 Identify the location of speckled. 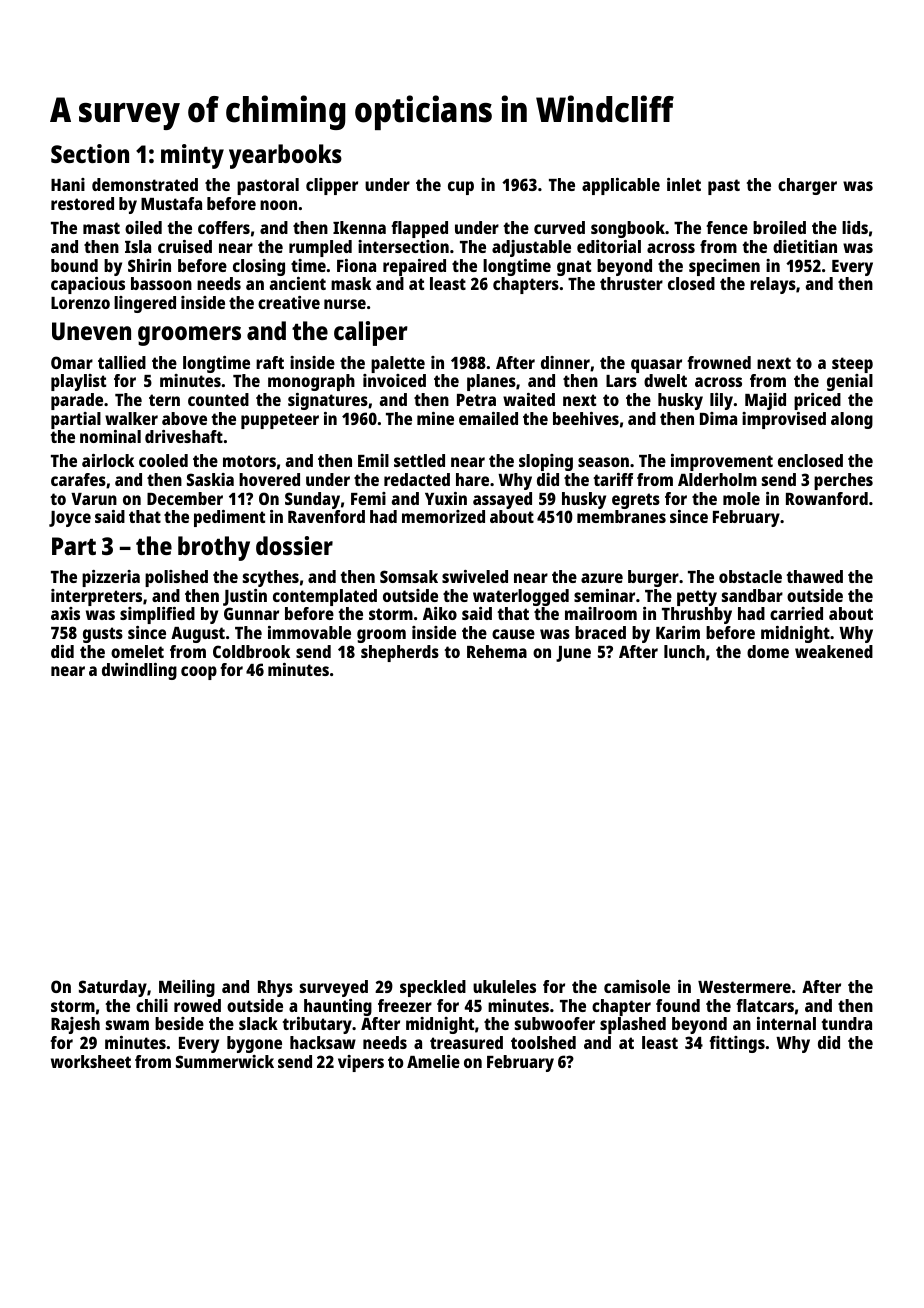
(433, 988).
